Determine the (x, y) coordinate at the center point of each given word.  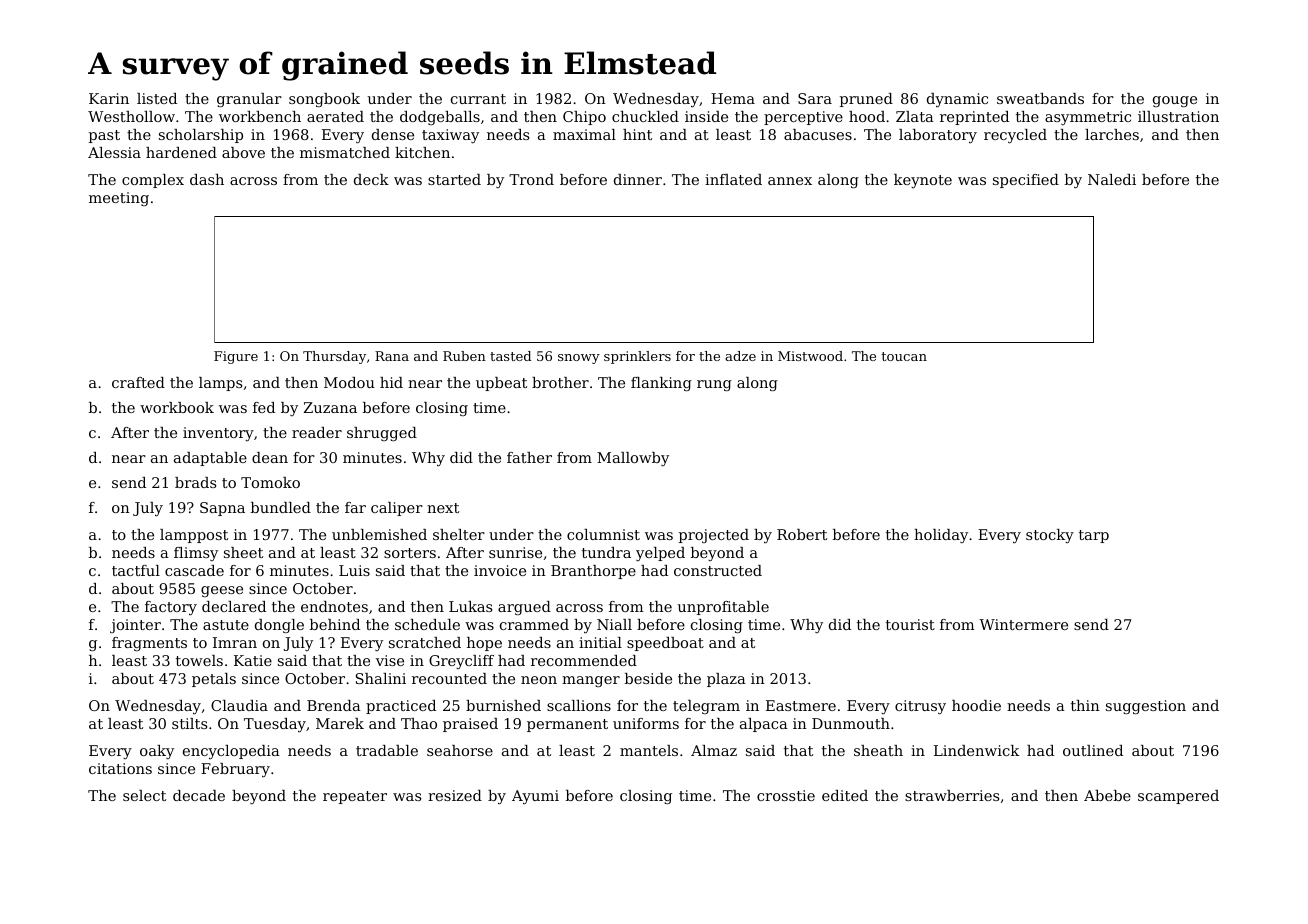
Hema (733, 98)
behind (335, 624)
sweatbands (1040, 98)
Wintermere (1023, 624)
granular (249, 100)
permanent (567, 725)
